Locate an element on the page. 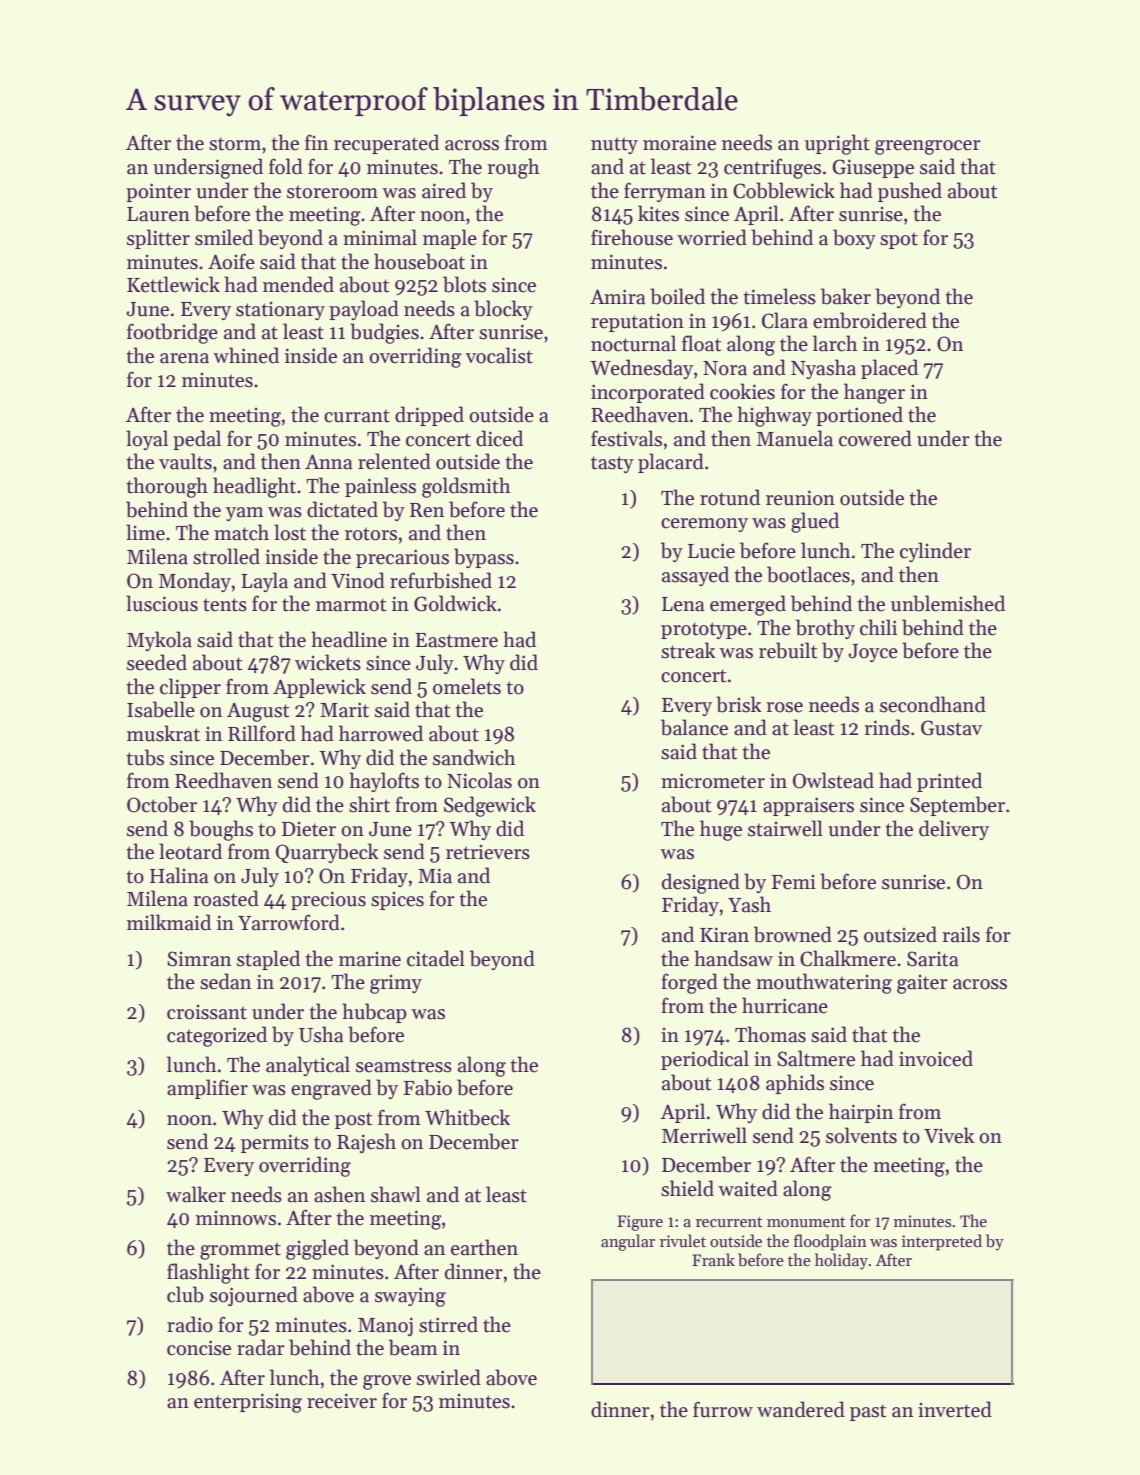 The image size is (1140, 1475). clipper is located at coordinates (190, 688).
